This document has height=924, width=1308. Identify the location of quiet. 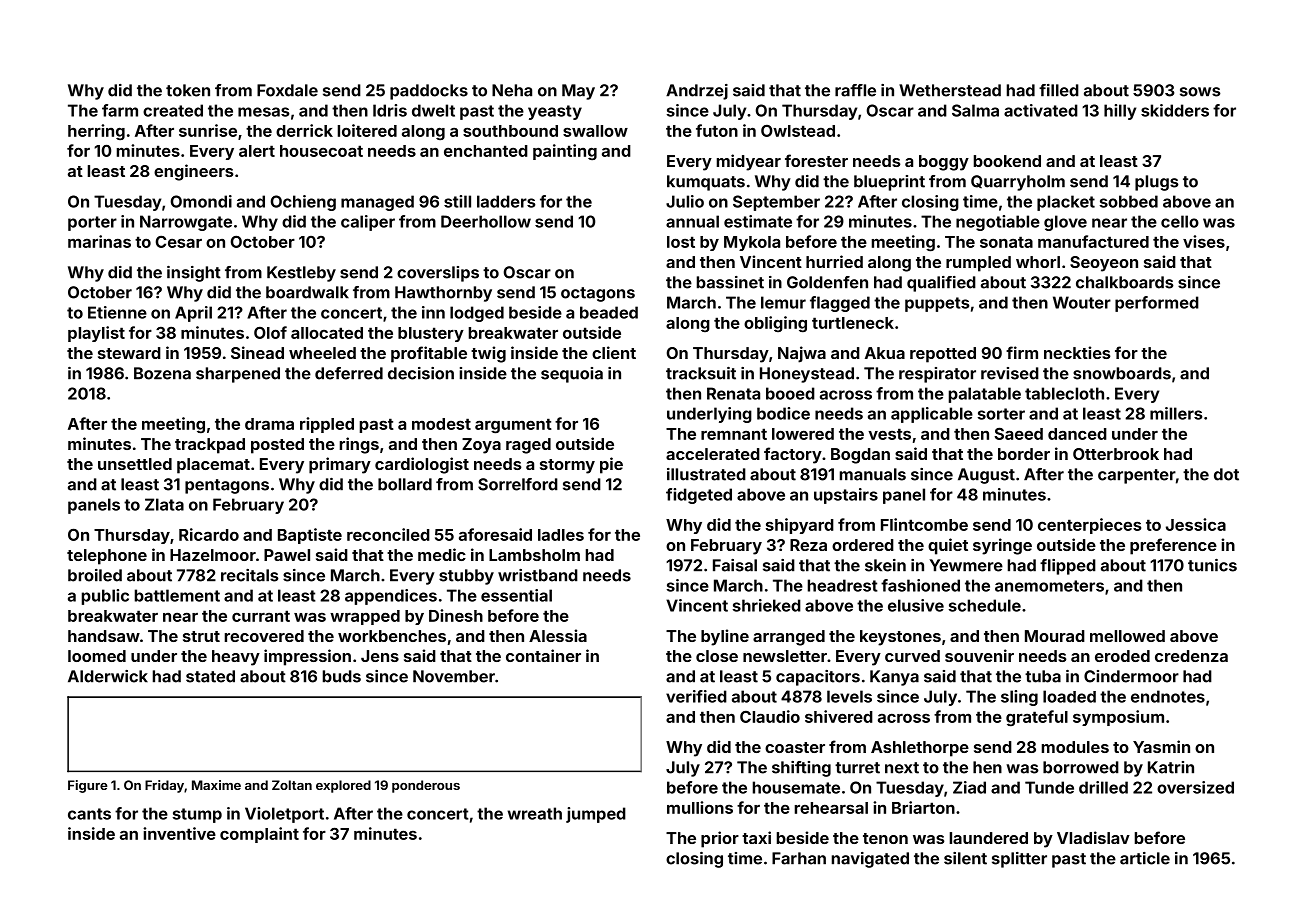
(948, 546).
